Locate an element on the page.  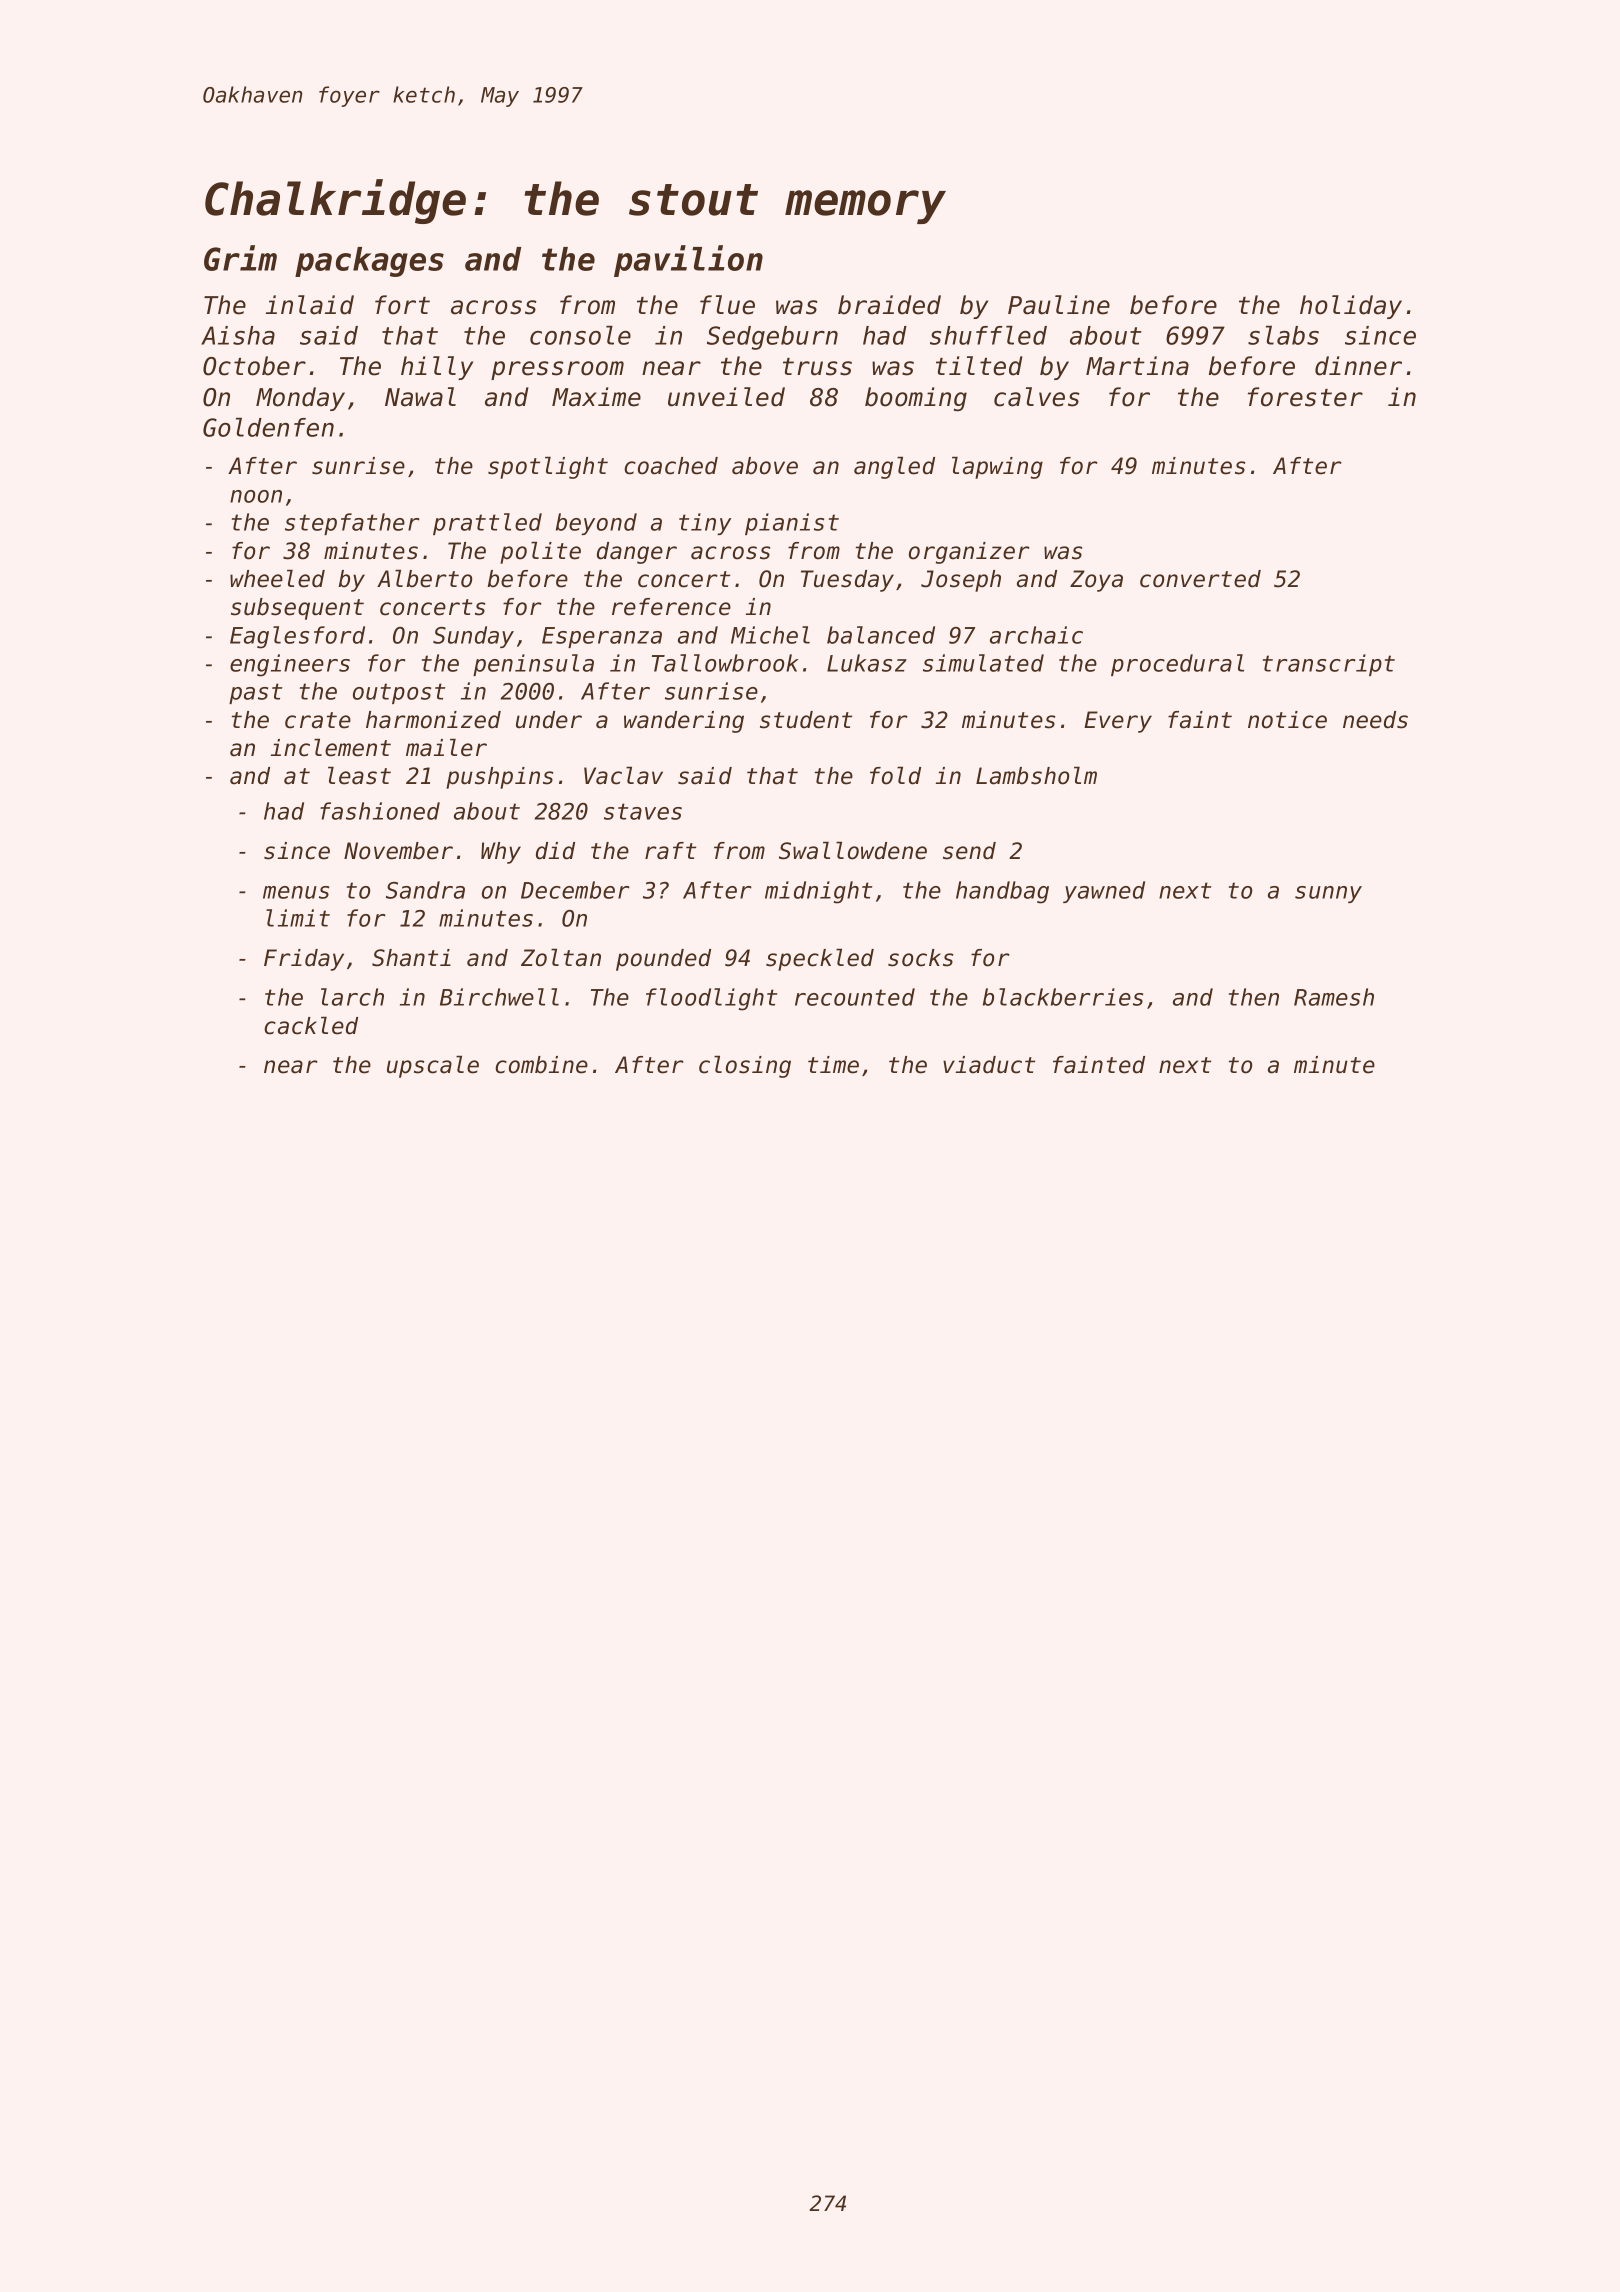
upscale is located at coordinates (433, 1066).
